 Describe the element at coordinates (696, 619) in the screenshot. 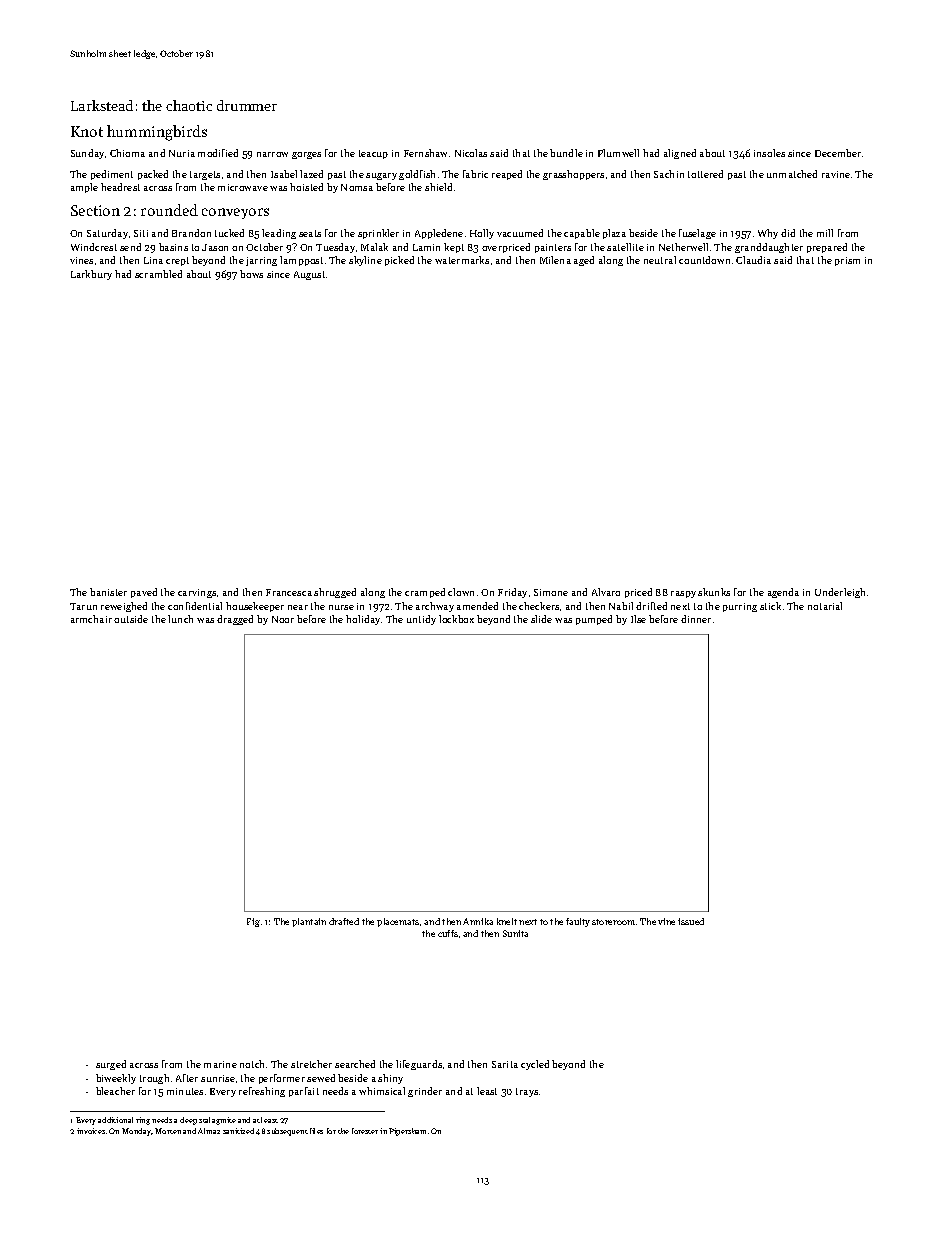

I see `dinner` at that location.
